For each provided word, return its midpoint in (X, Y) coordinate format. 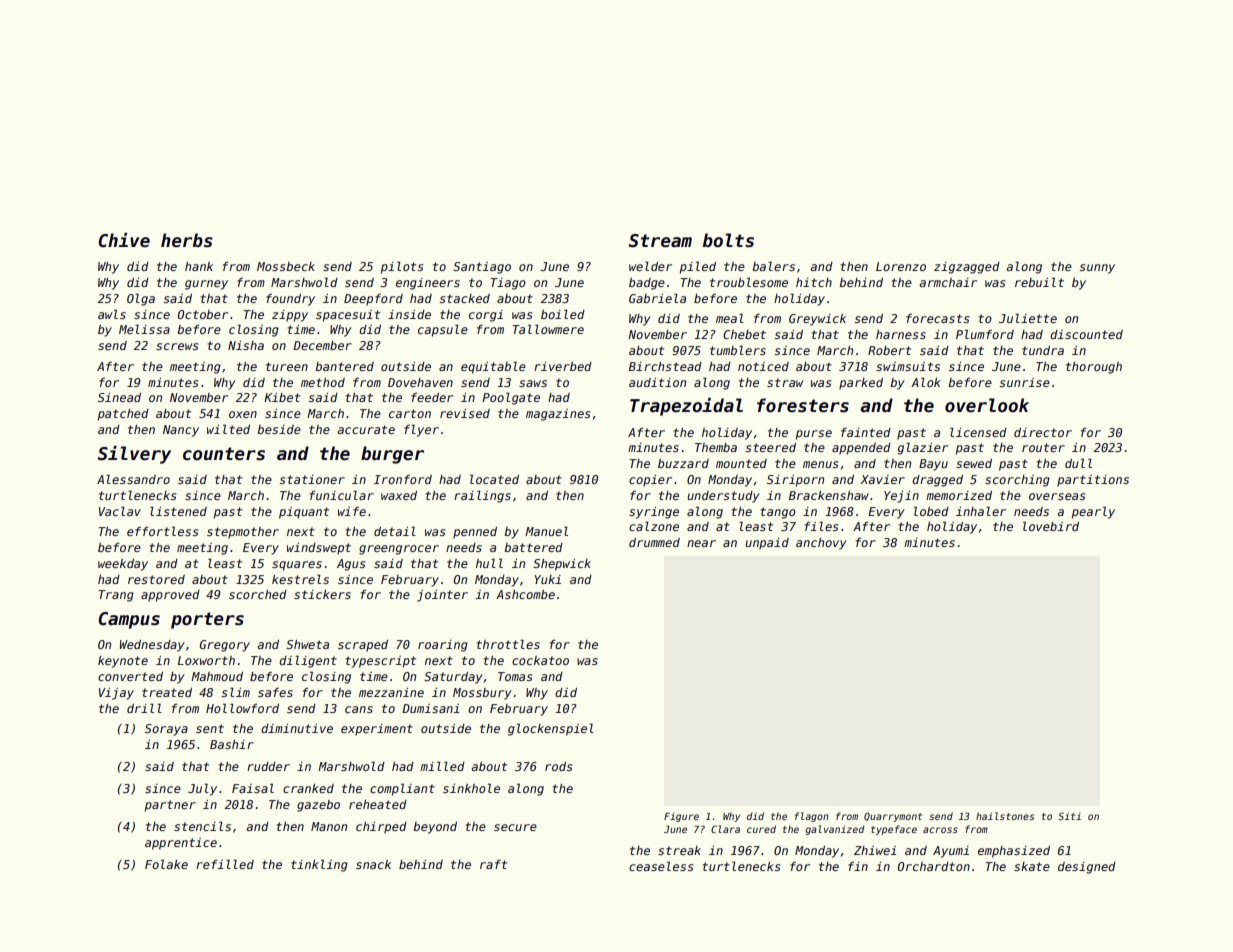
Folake (166, 864)
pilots (402, 267)
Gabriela (657, 298)
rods (558, 766)
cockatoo (540, 660)
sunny (1097, 269)
